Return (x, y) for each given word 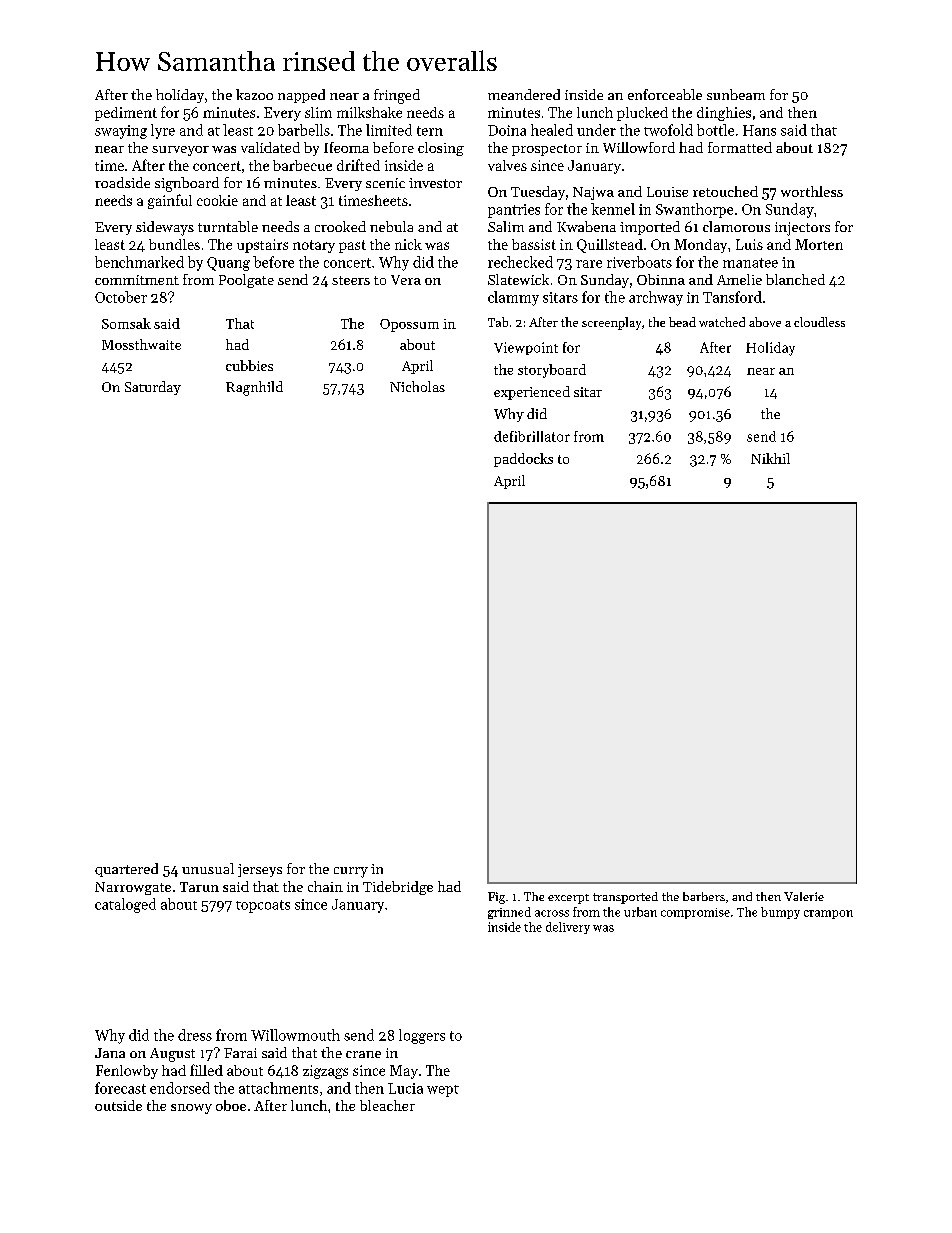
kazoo (254, 94)
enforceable (665, 94)
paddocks (523, 460)
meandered (524, 94)
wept (443, 1091)
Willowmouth (295, 1035)
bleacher (387, 1105)
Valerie (804, 896)
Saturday (153, 388)
